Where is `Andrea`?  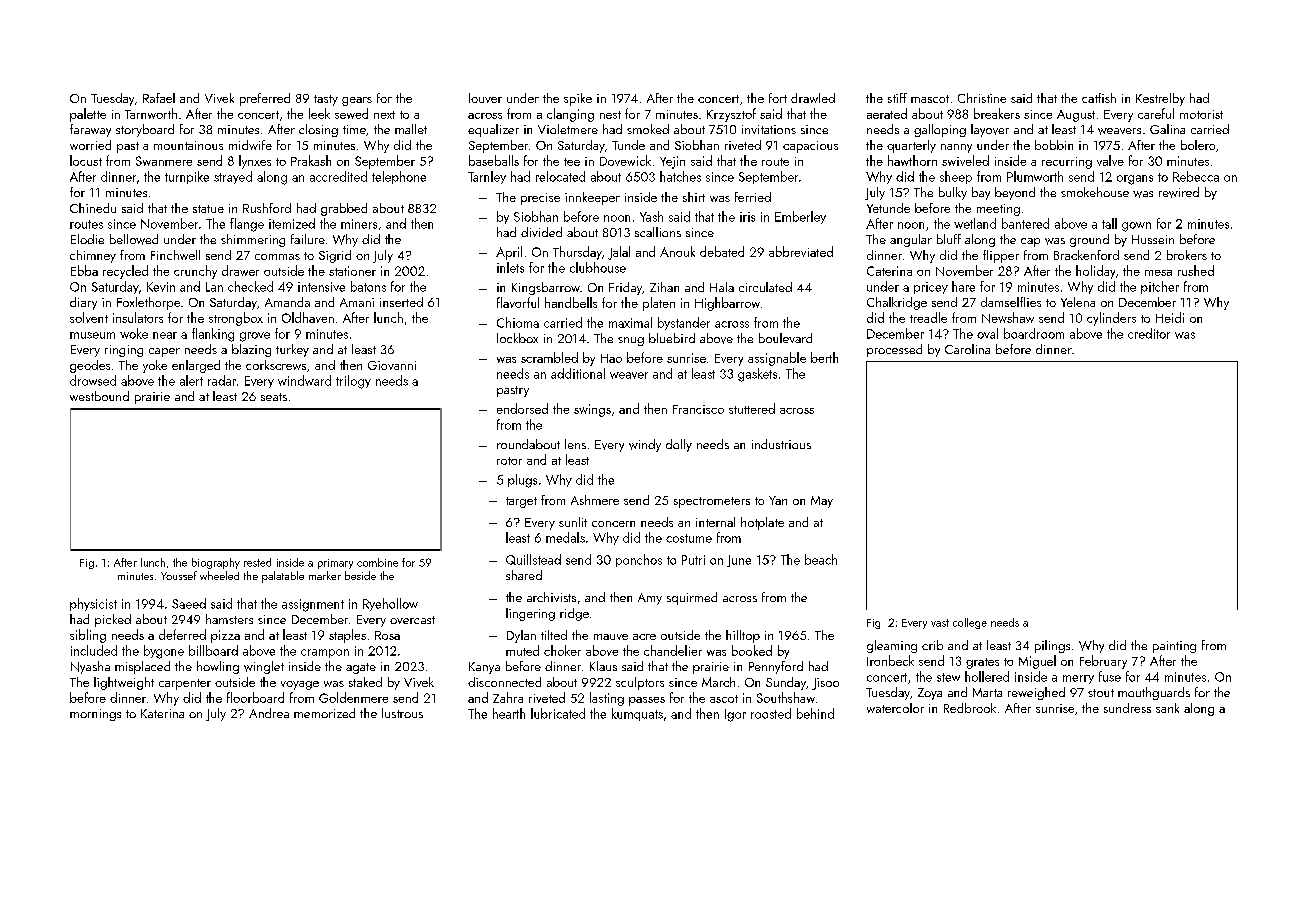 Andrea is located at coordinates (269, 713).
